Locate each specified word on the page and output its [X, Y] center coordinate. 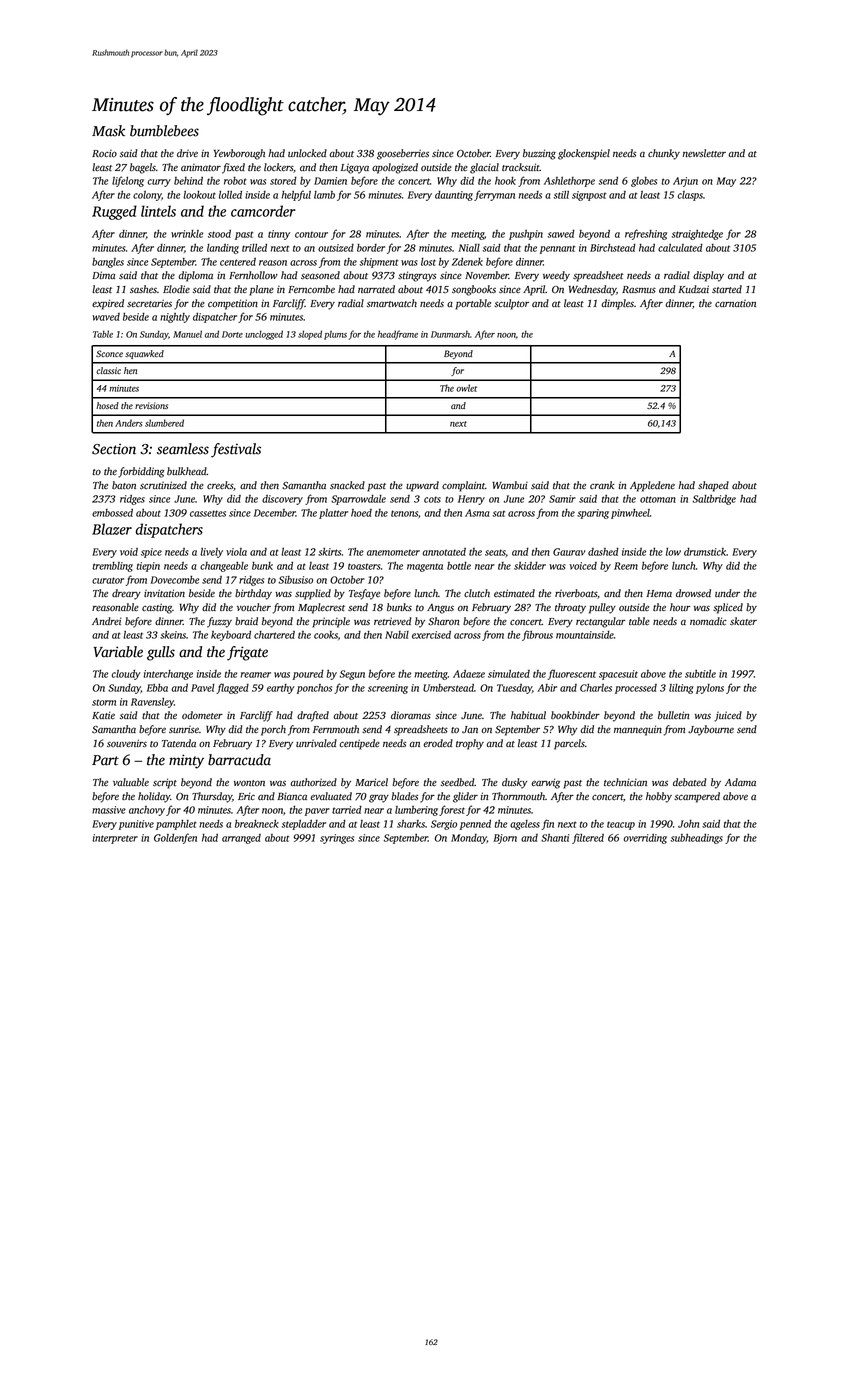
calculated [680, 248]
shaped [713, 486]
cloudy [125, 675]
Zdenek [467, 262]
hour [680, 607]
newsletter [704, 153]
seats [495, 552]
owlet [466, 388]
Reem [626, 566]
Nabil [397, 635]
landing [223, 249]
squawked [144, 354]
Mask [108, 131]
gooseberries [403, 154]
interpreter [115, 839]
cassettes [208, 513]
